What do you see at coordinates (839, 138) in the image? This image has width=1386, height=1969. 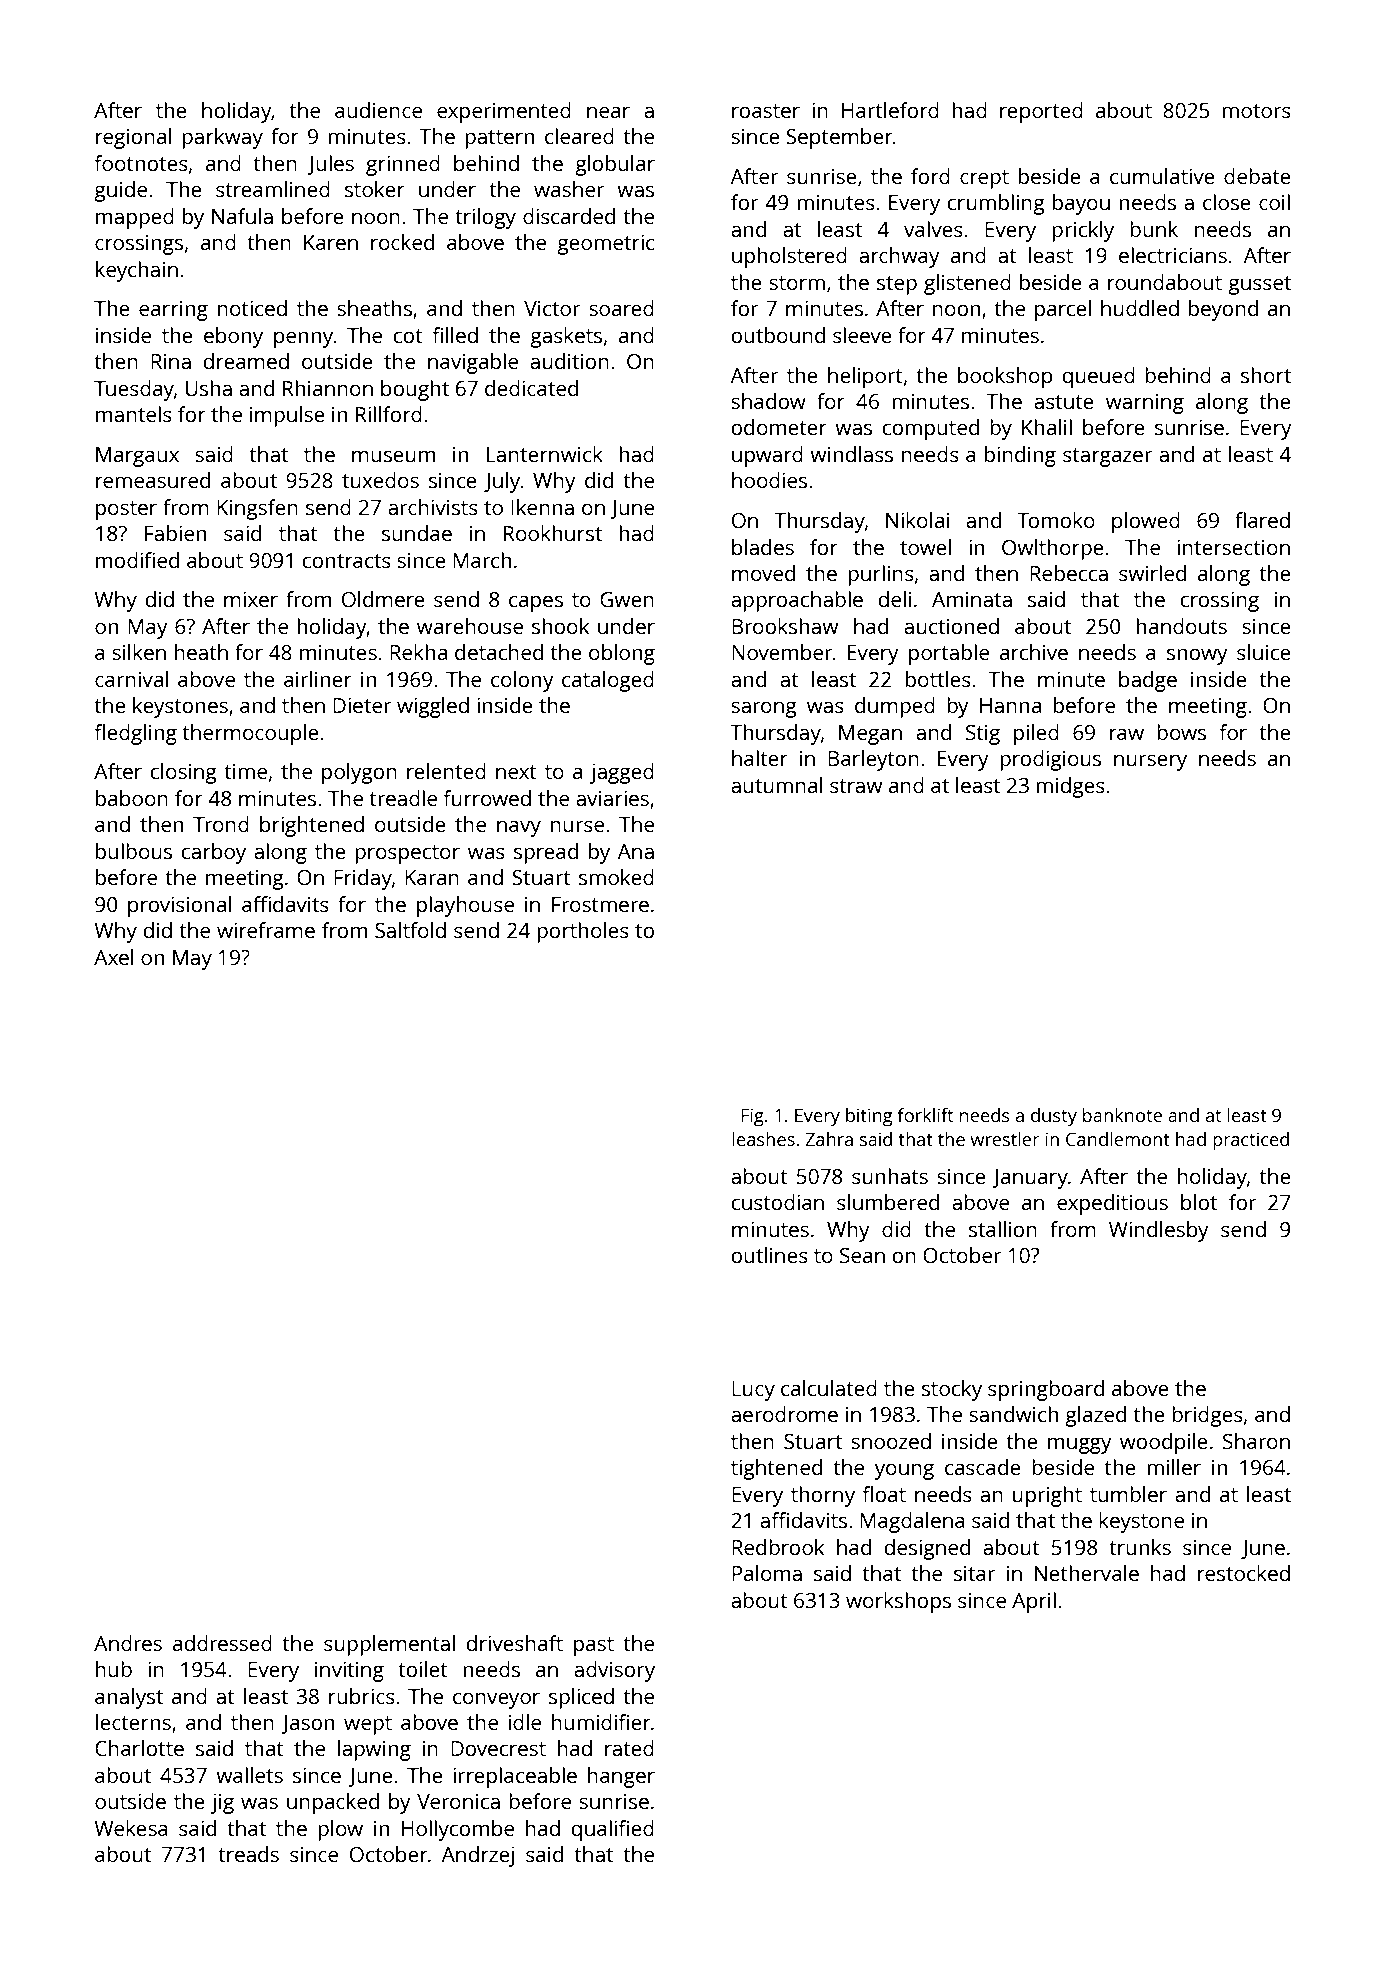 I see `September` at bounding box center [839, 138].
